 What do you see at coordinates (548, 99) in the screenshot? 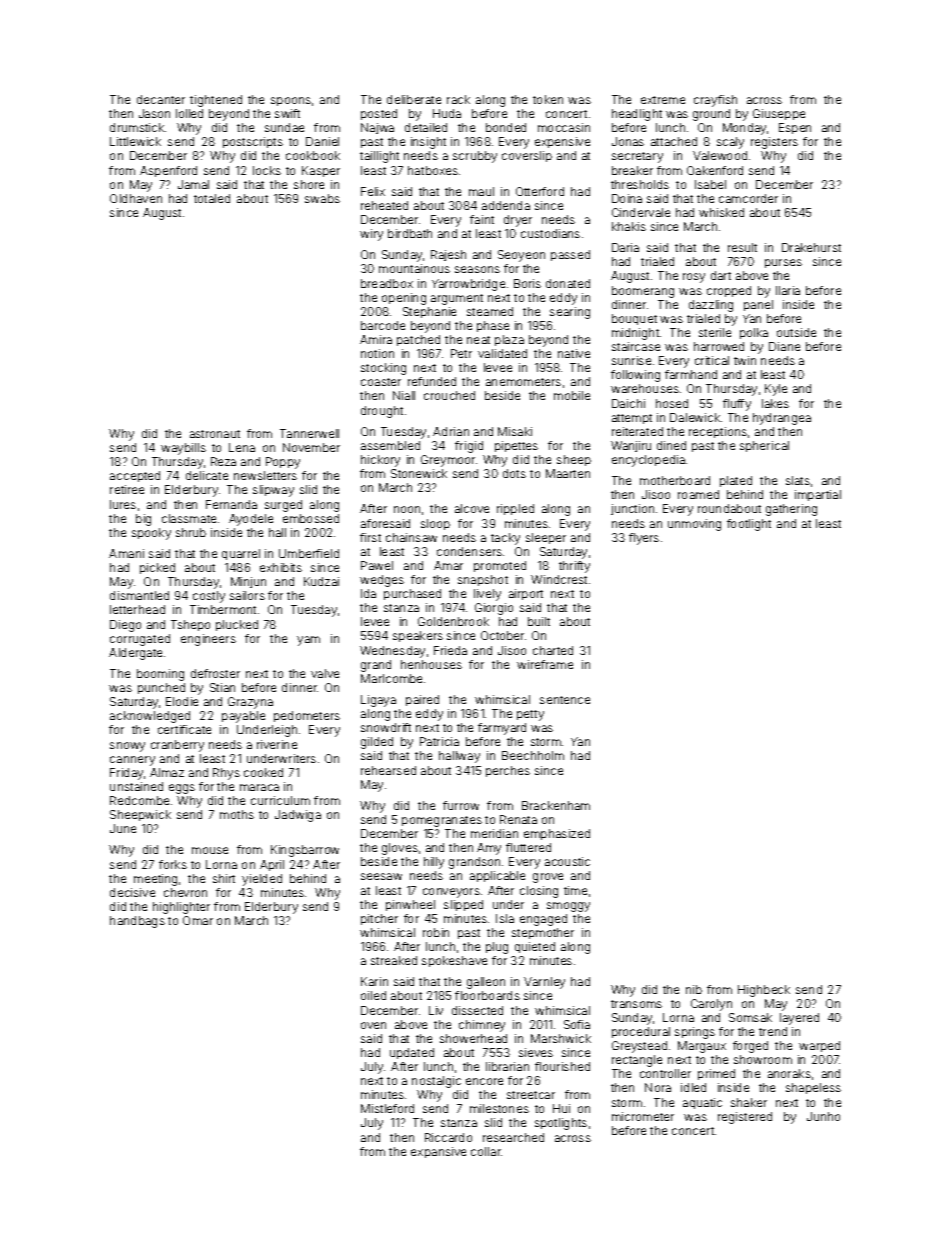
I see `token` at bounding box center [548, 99].
